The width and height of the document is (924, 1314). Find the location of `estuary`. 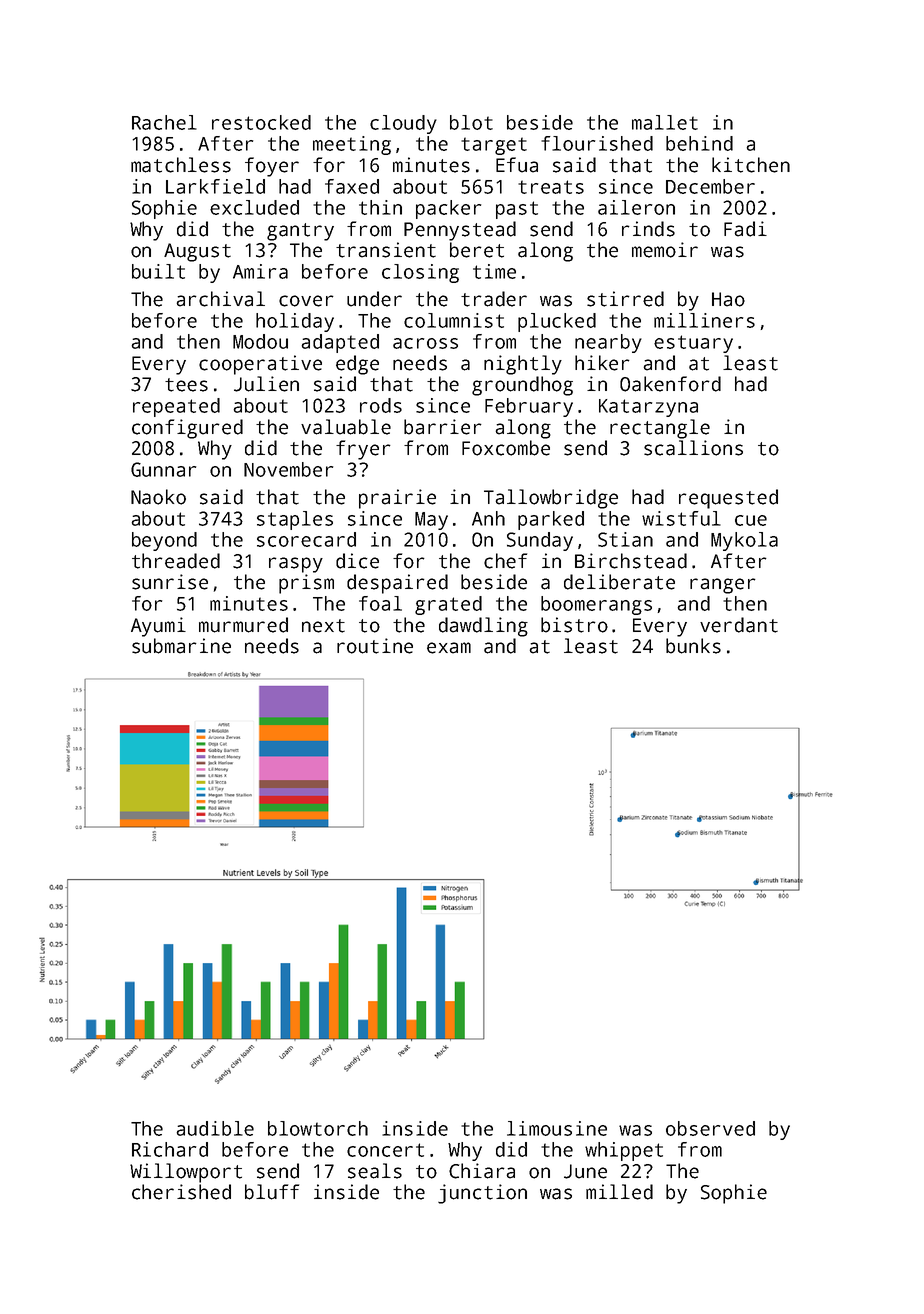

estuary is located at coordinates (693, 344).
